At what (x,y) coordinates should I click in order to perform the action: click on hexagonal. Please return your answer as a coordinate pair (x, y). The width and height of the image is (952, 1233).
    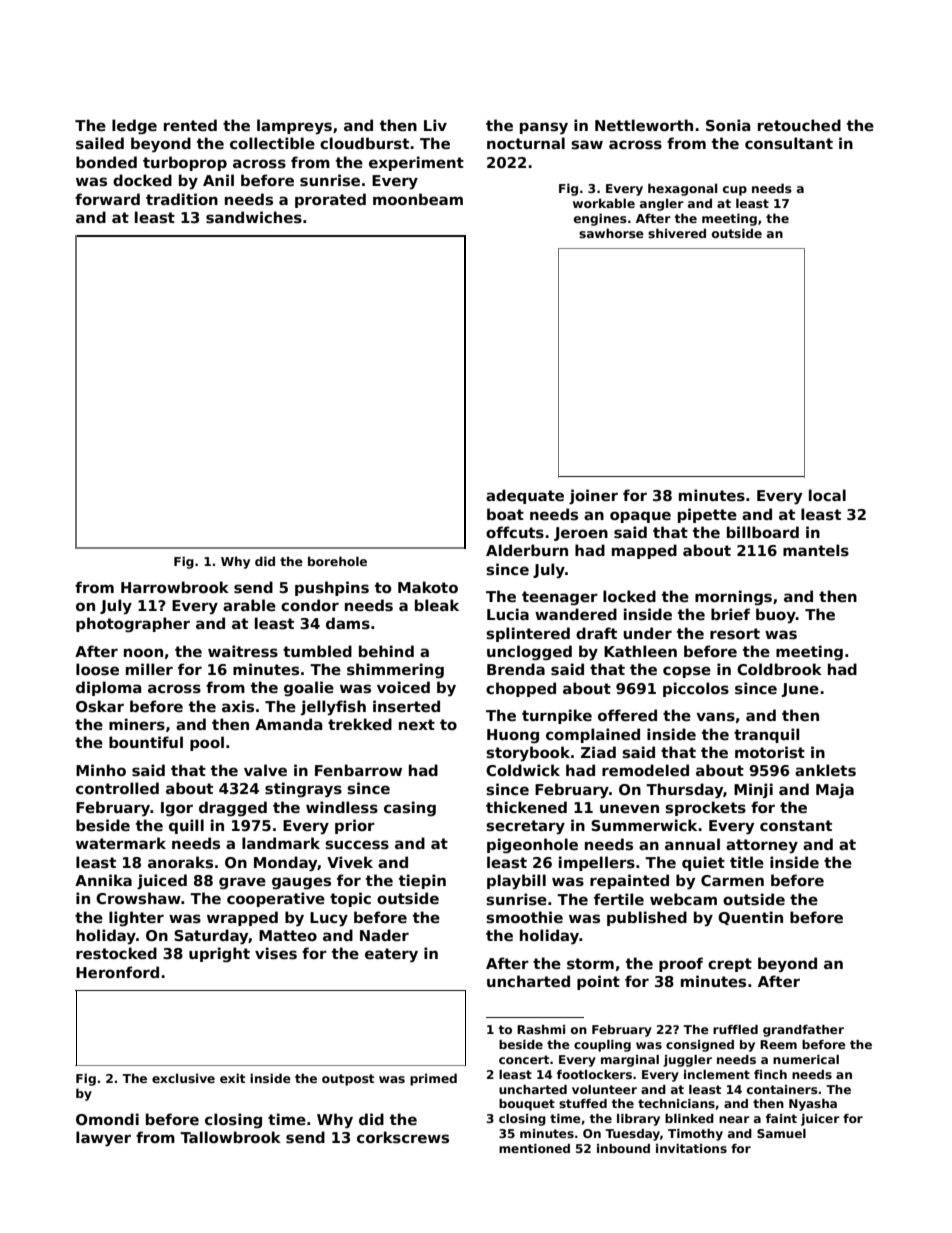
    Looking at the image, I should click on (682, 189).
